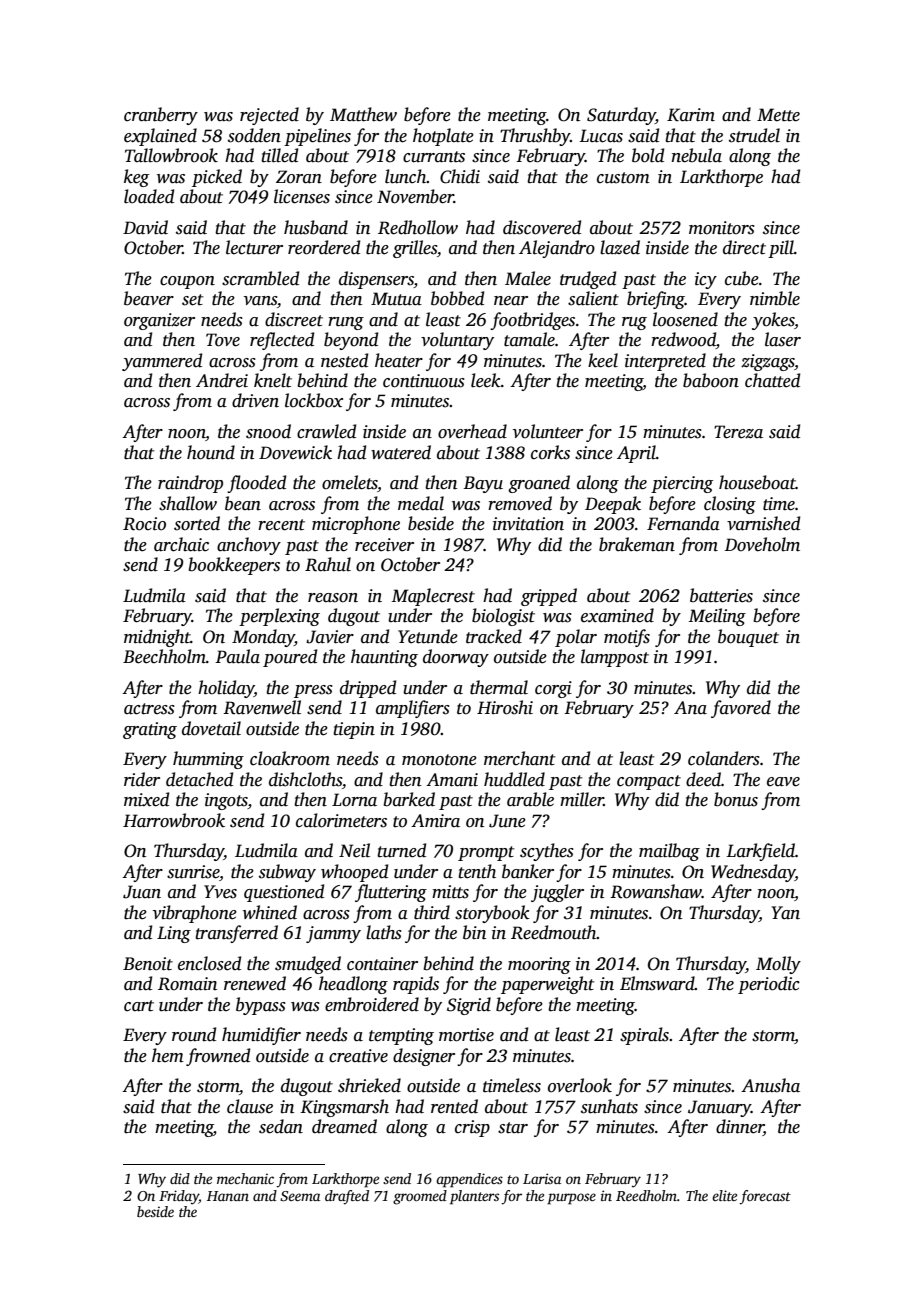 This screenshot has height=1308, width=924. What do you see at coordinates (145, 227) in the screenshot?
I see `David` at bounding box center [145, 227].
